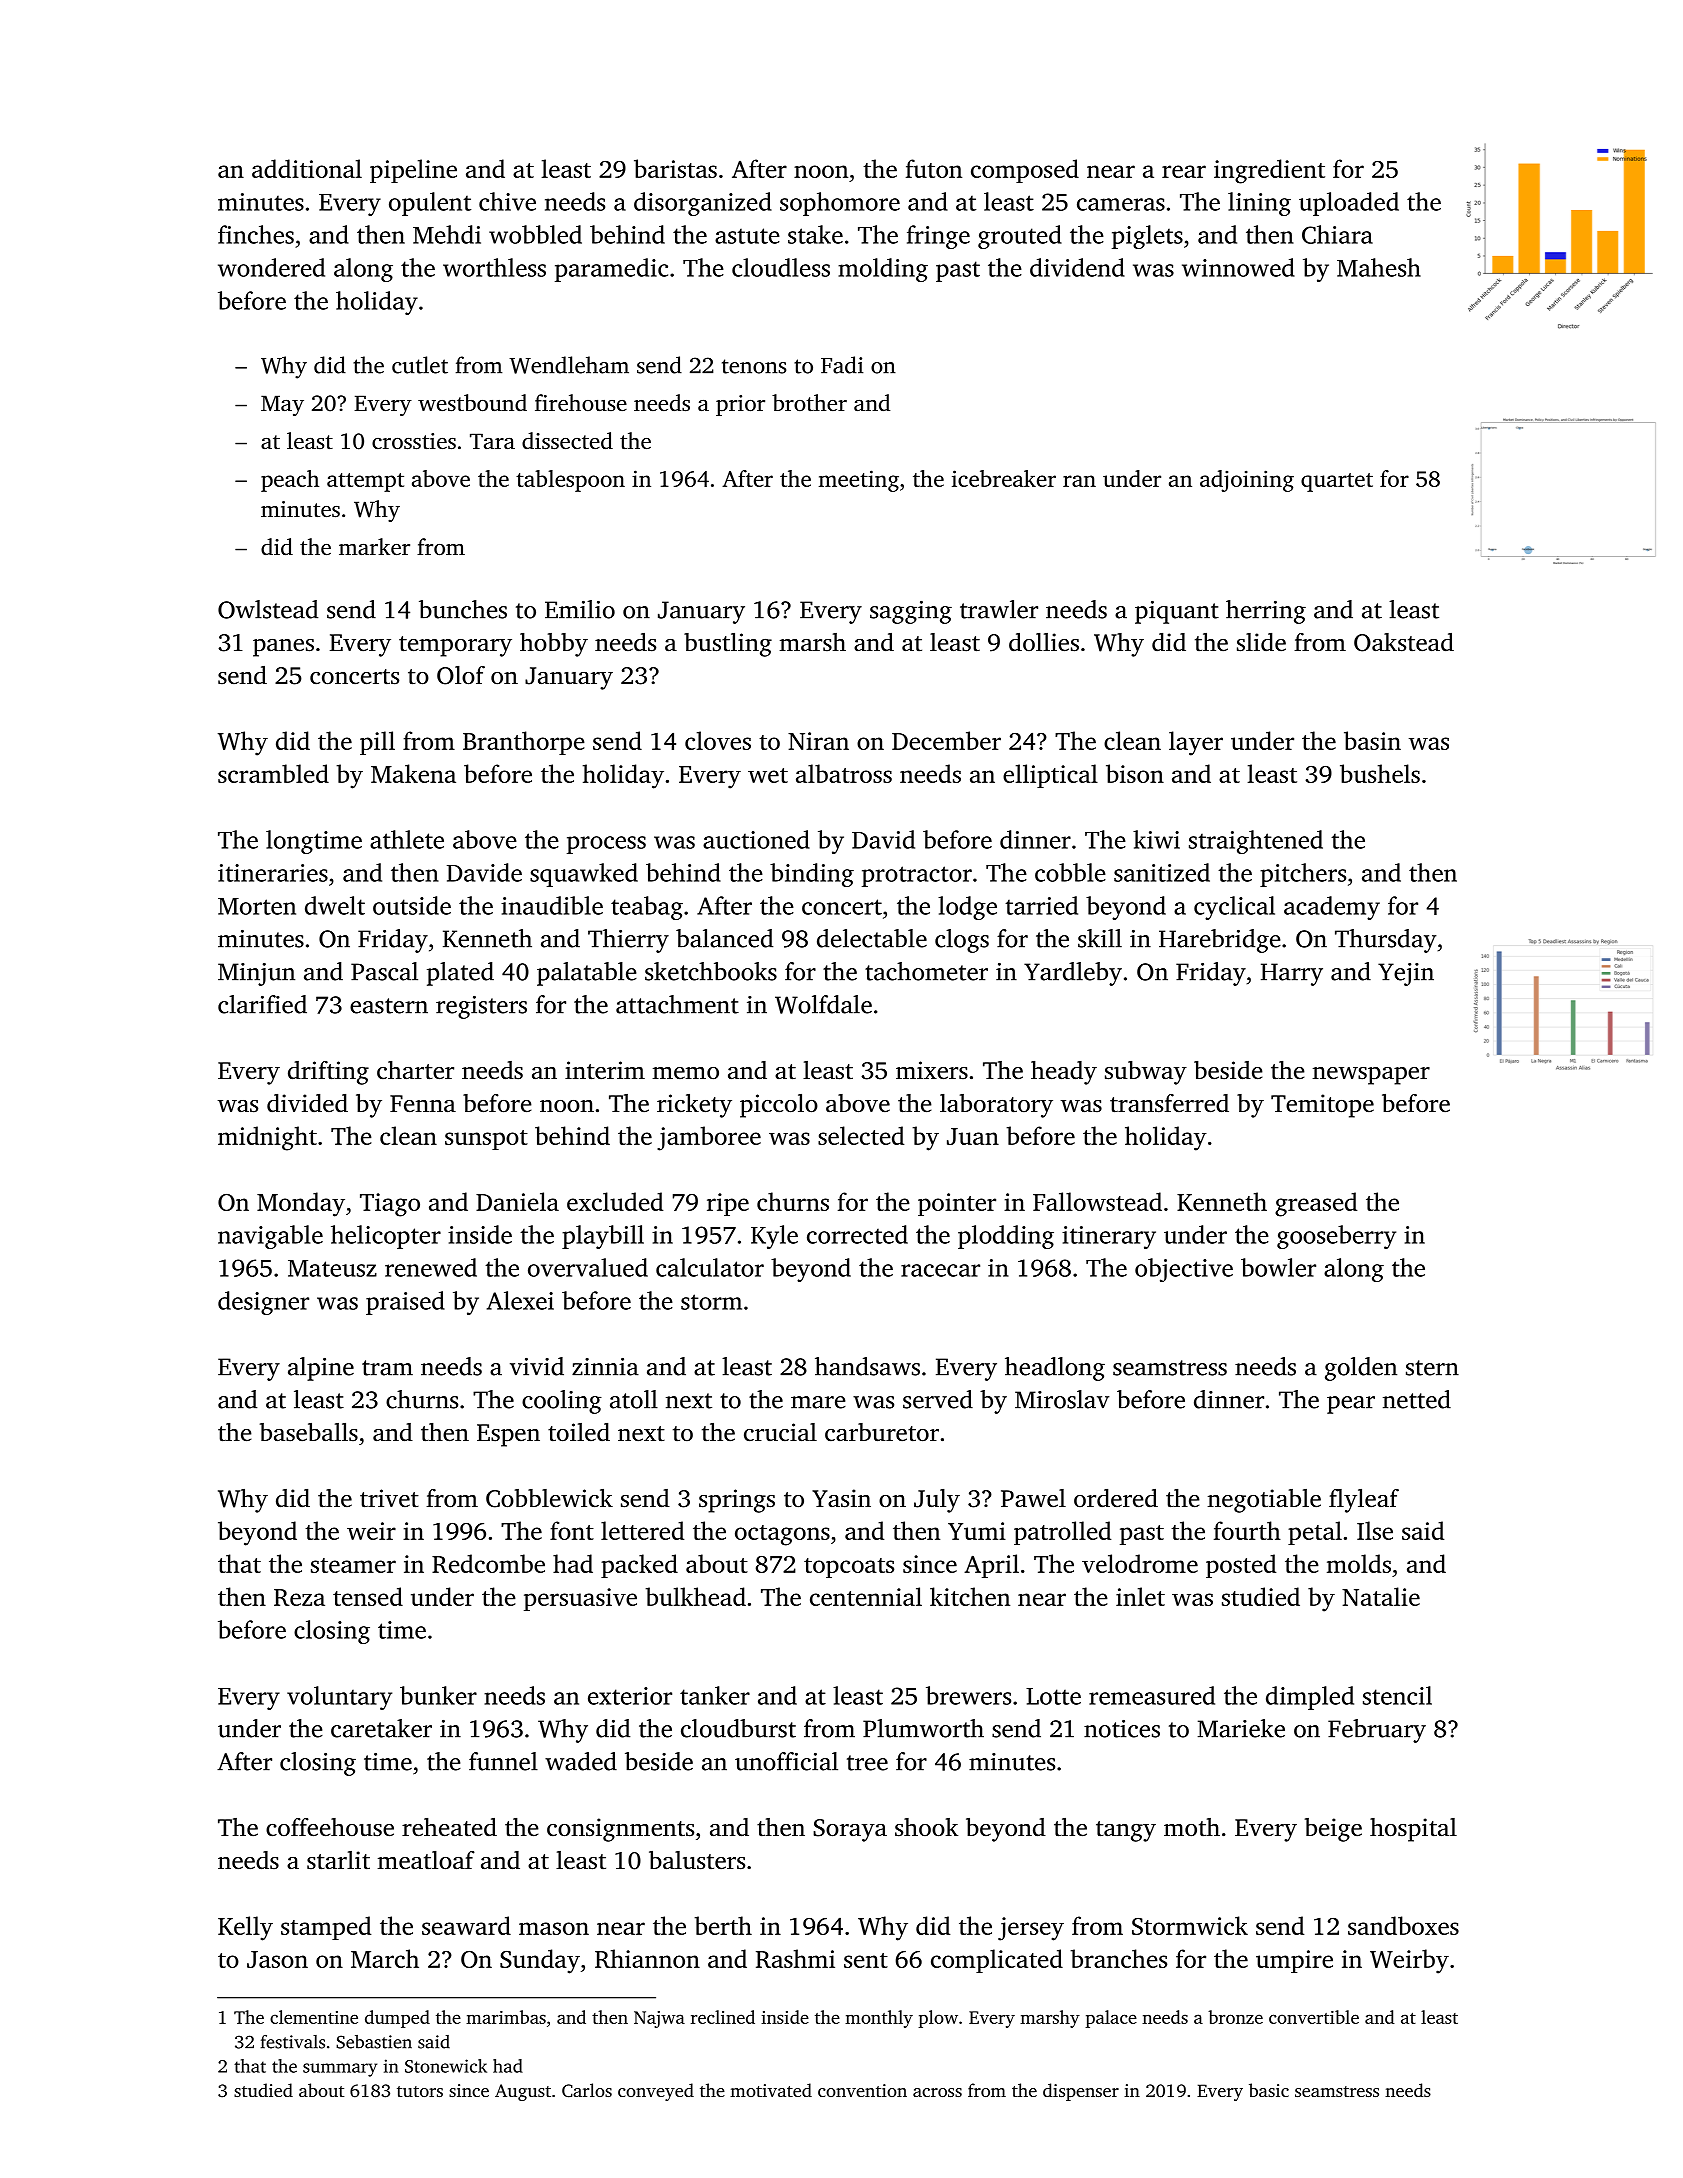  What do you see at coordinates (340, 2070) in the document?
I see `summary` at bounding box center [340, 2070].
